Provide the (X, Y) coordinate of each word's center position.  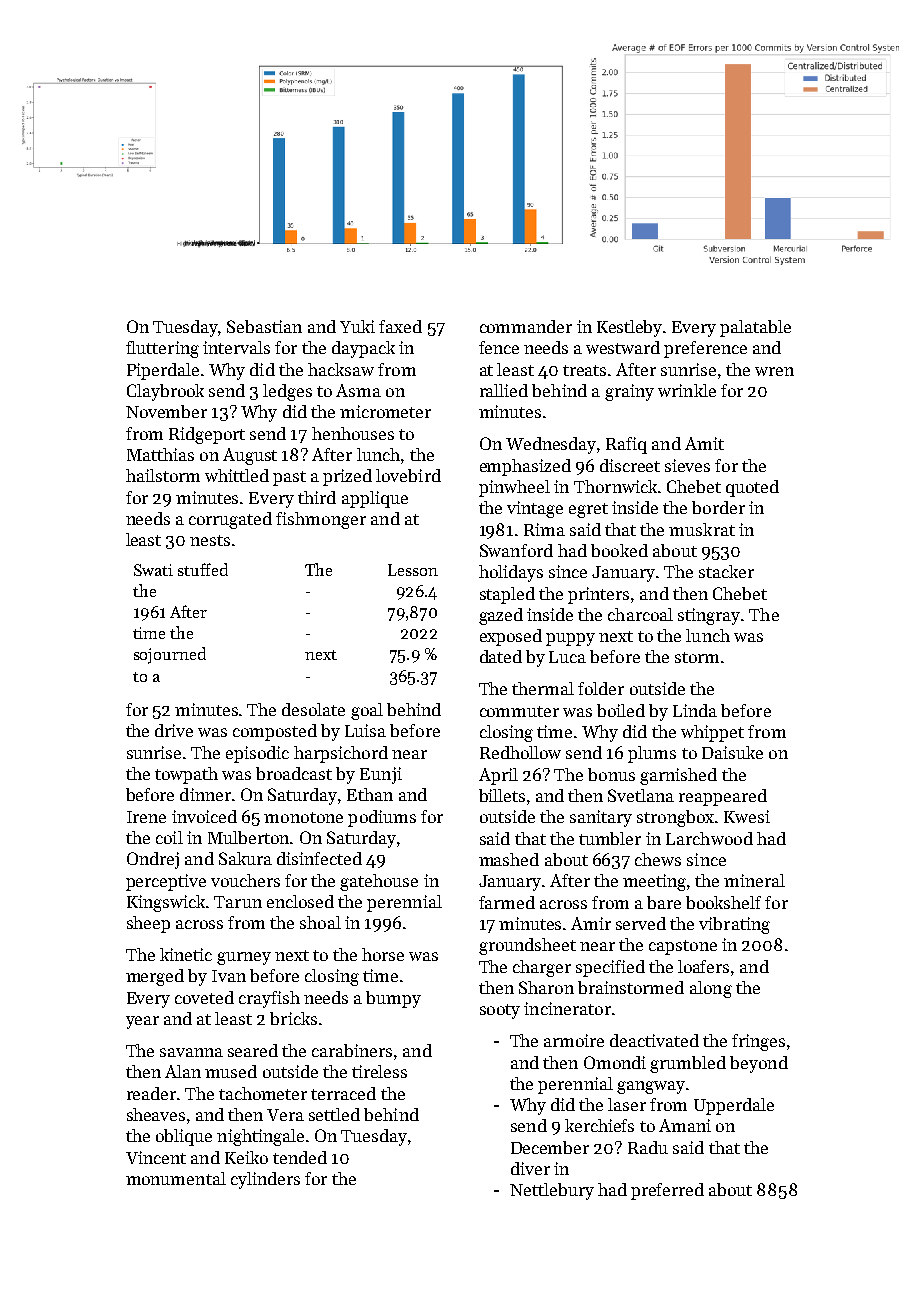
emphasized (525, 467)
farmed (507, 902)
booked (619, 550)
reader (151, 1093)
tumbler (610, 838)
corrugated (230, 520)
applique (375, 499)
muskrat (702, 529)
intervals (236, 347)
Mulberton (248, 837)
